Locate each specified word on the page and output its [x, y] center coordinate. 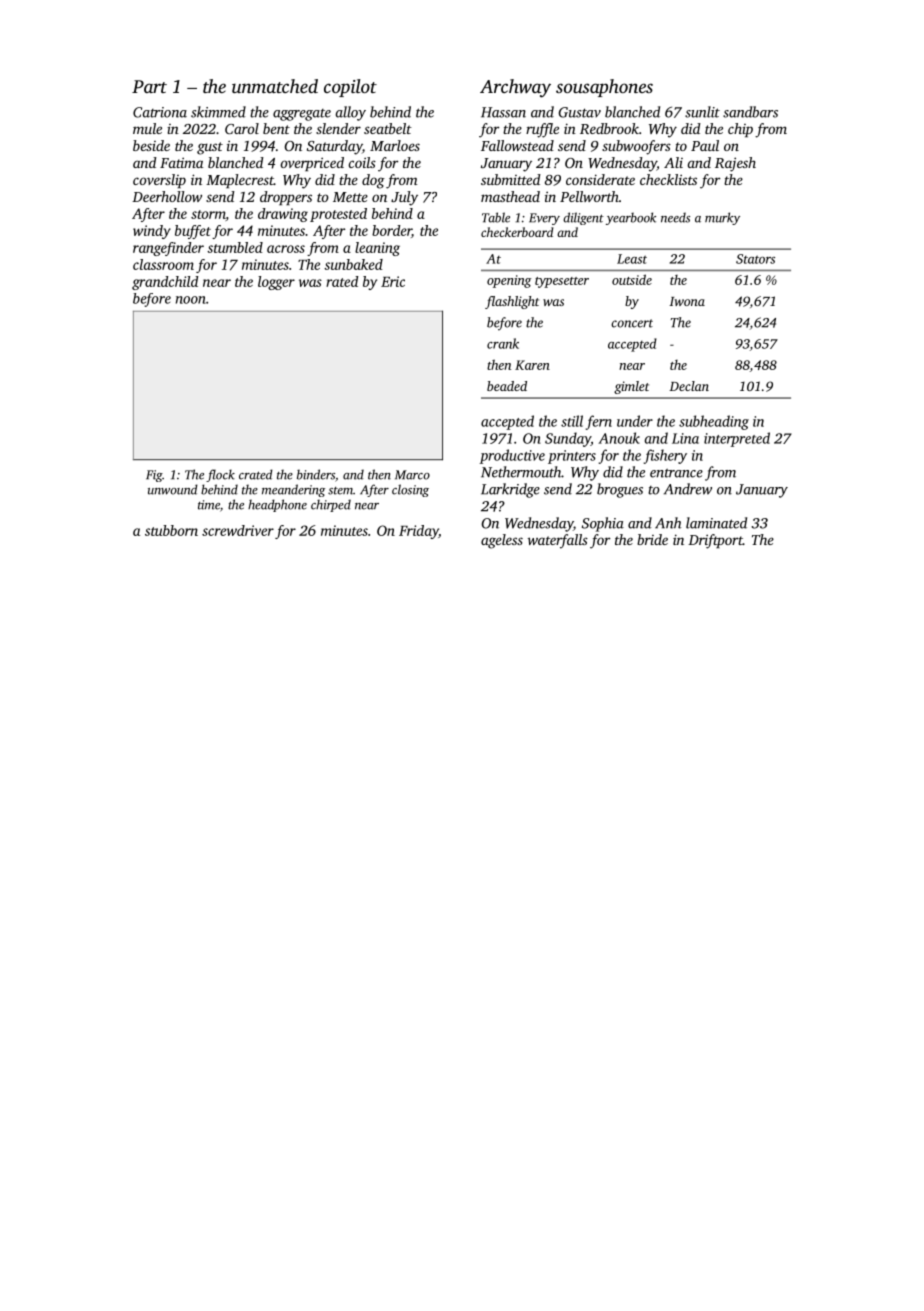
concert [632, 323]
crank [503, 343]
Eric [393, 281]
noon [191, 300]
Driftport [715, 541]
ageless [502, 541]
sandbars [750, 112]
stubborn [171, 530]
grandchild [165, 283]
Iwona [687, 301]
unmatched [275, 86]
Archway [515, 88]
